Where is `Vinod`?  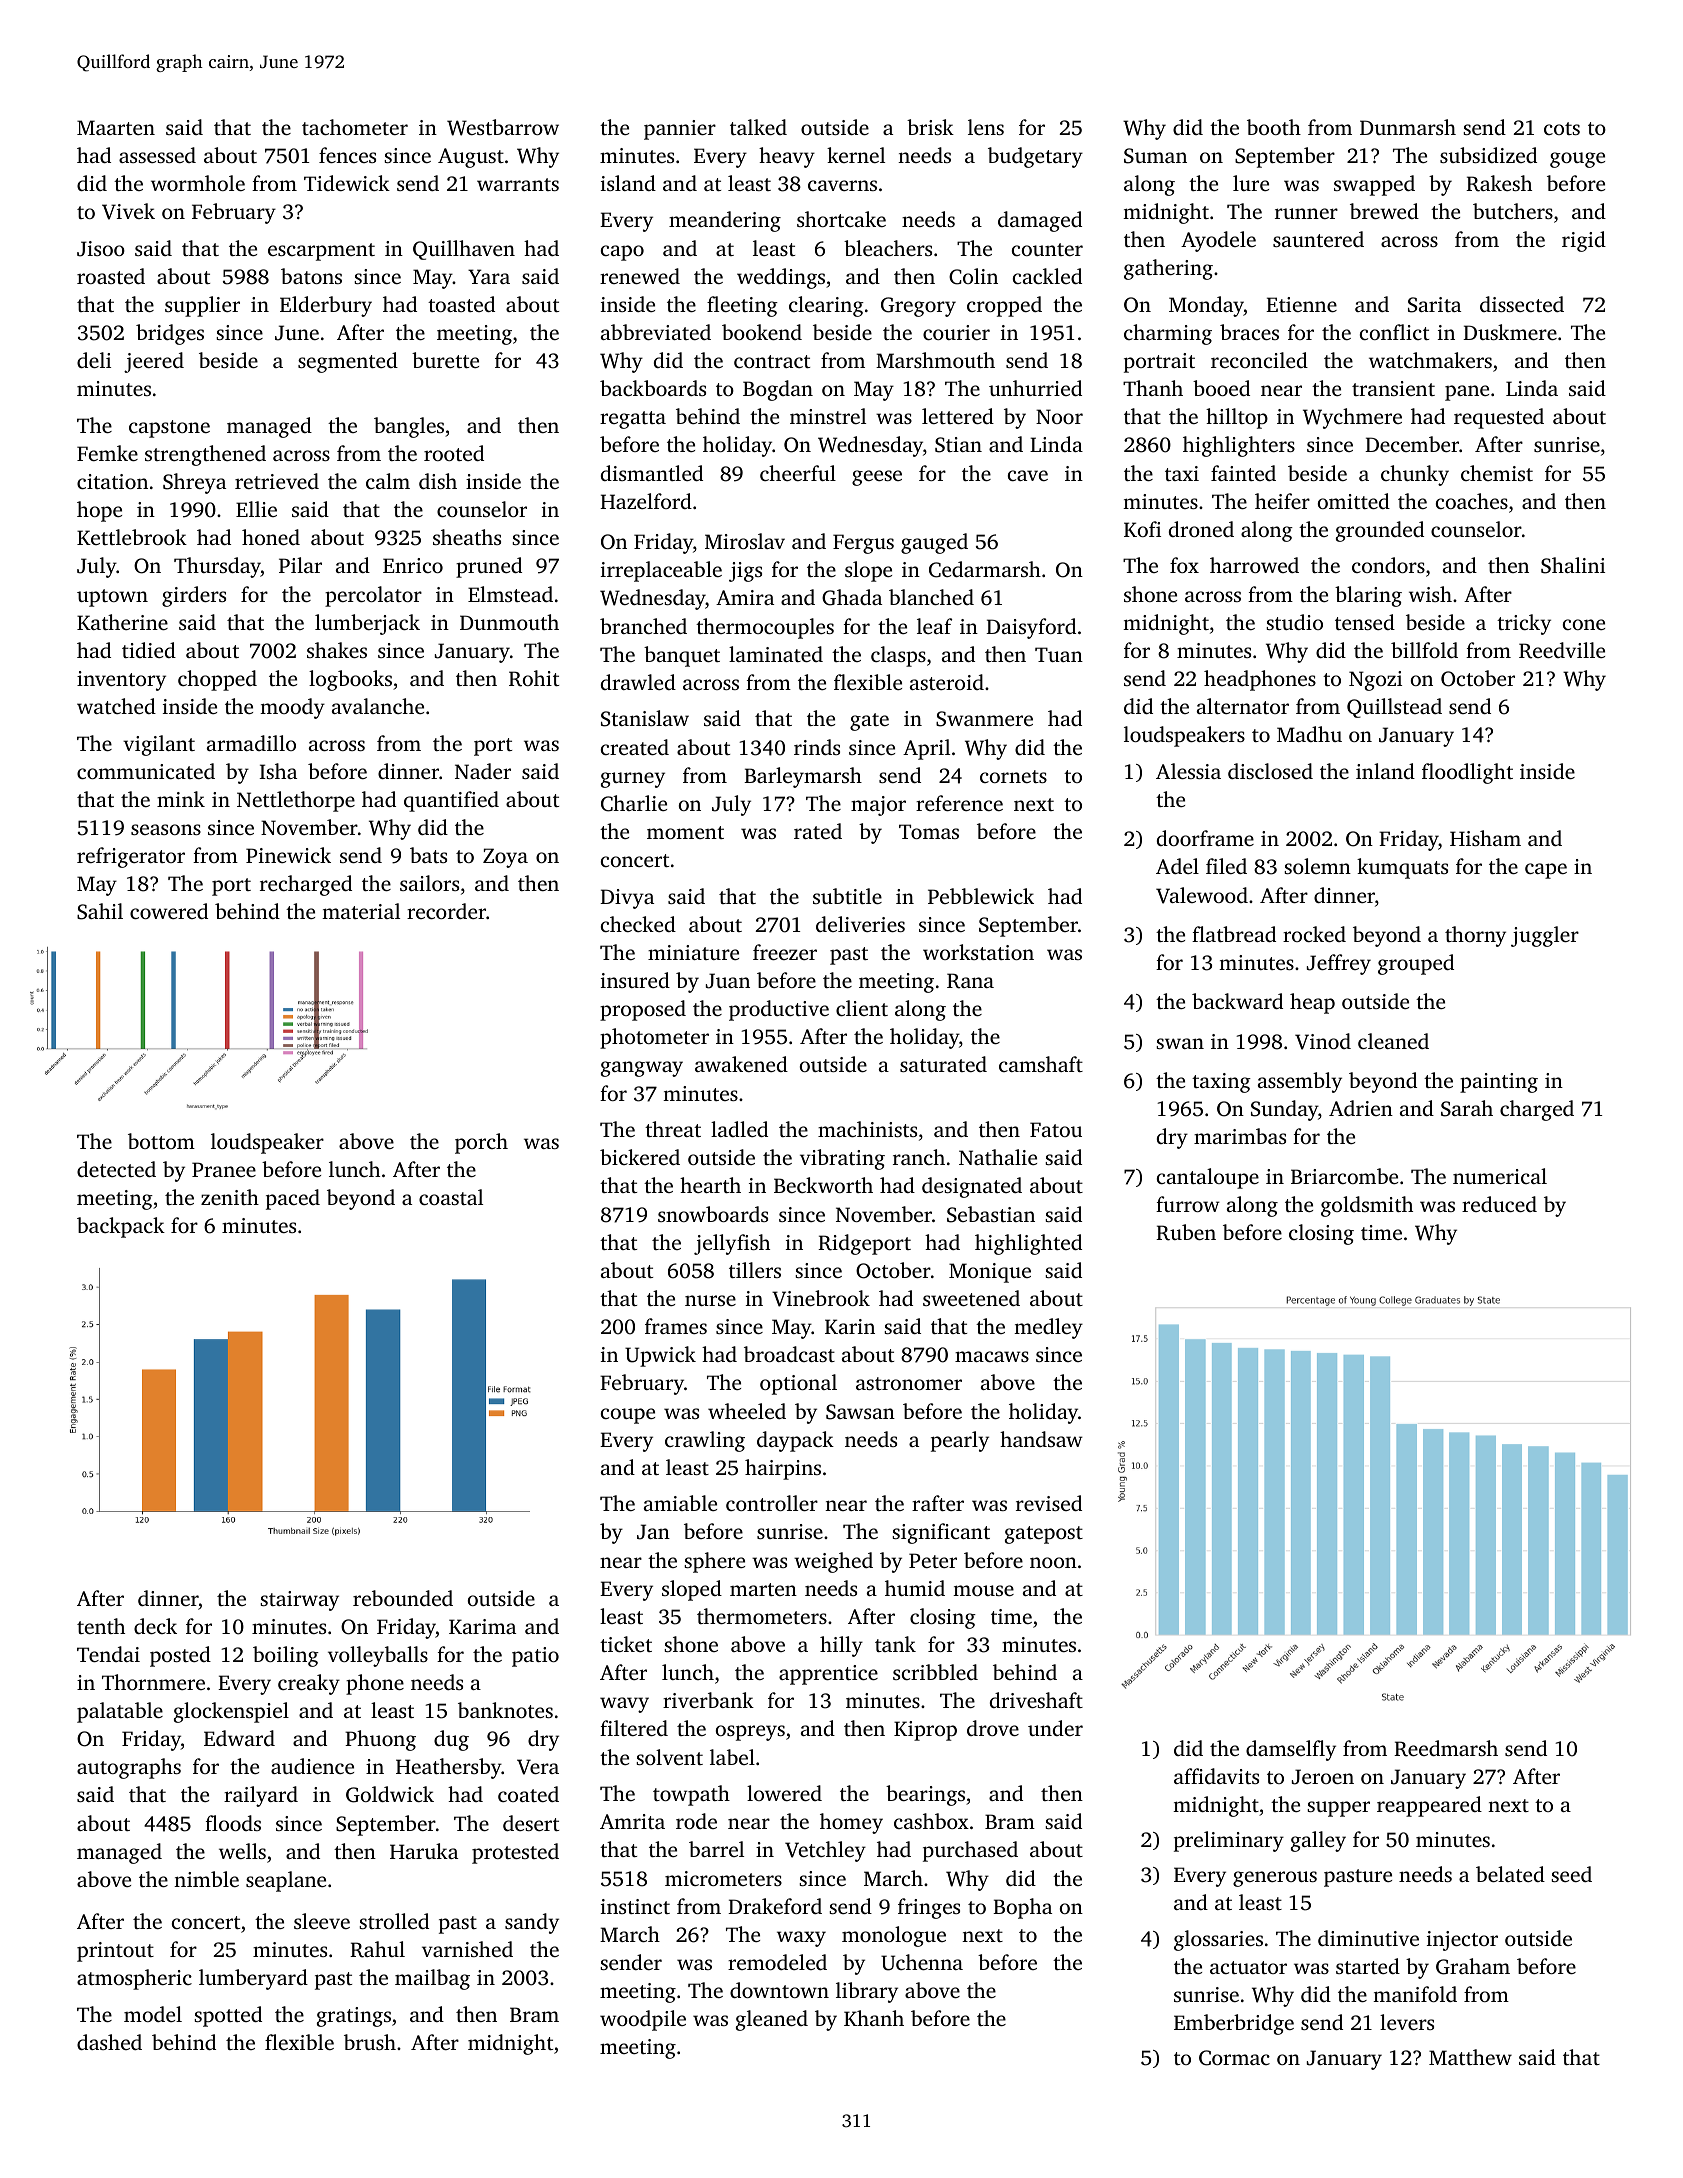 Vinod is located at coordinates (1323, 1041).
